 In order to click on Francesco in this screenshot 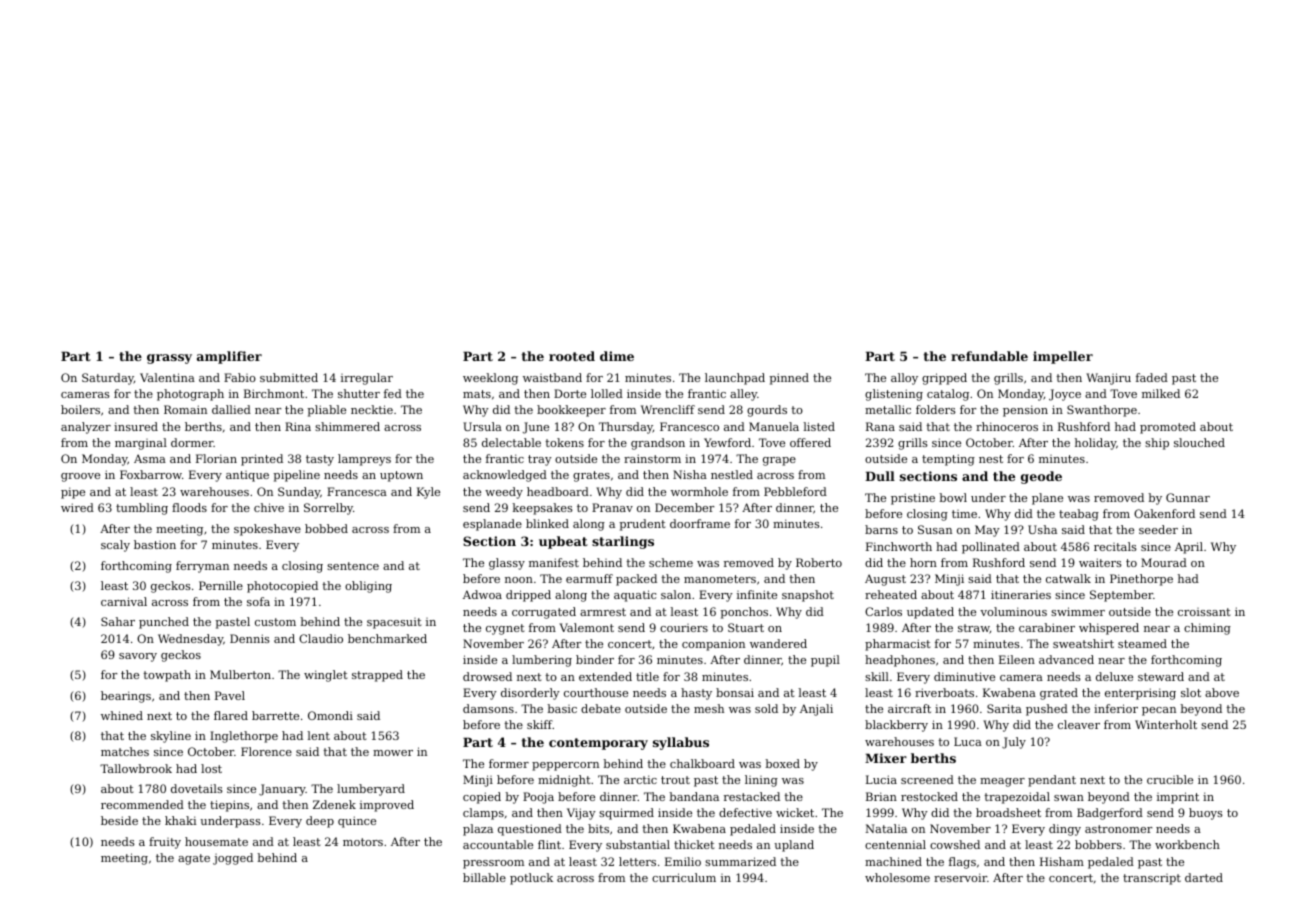, I will do `click(689, 426)`.
